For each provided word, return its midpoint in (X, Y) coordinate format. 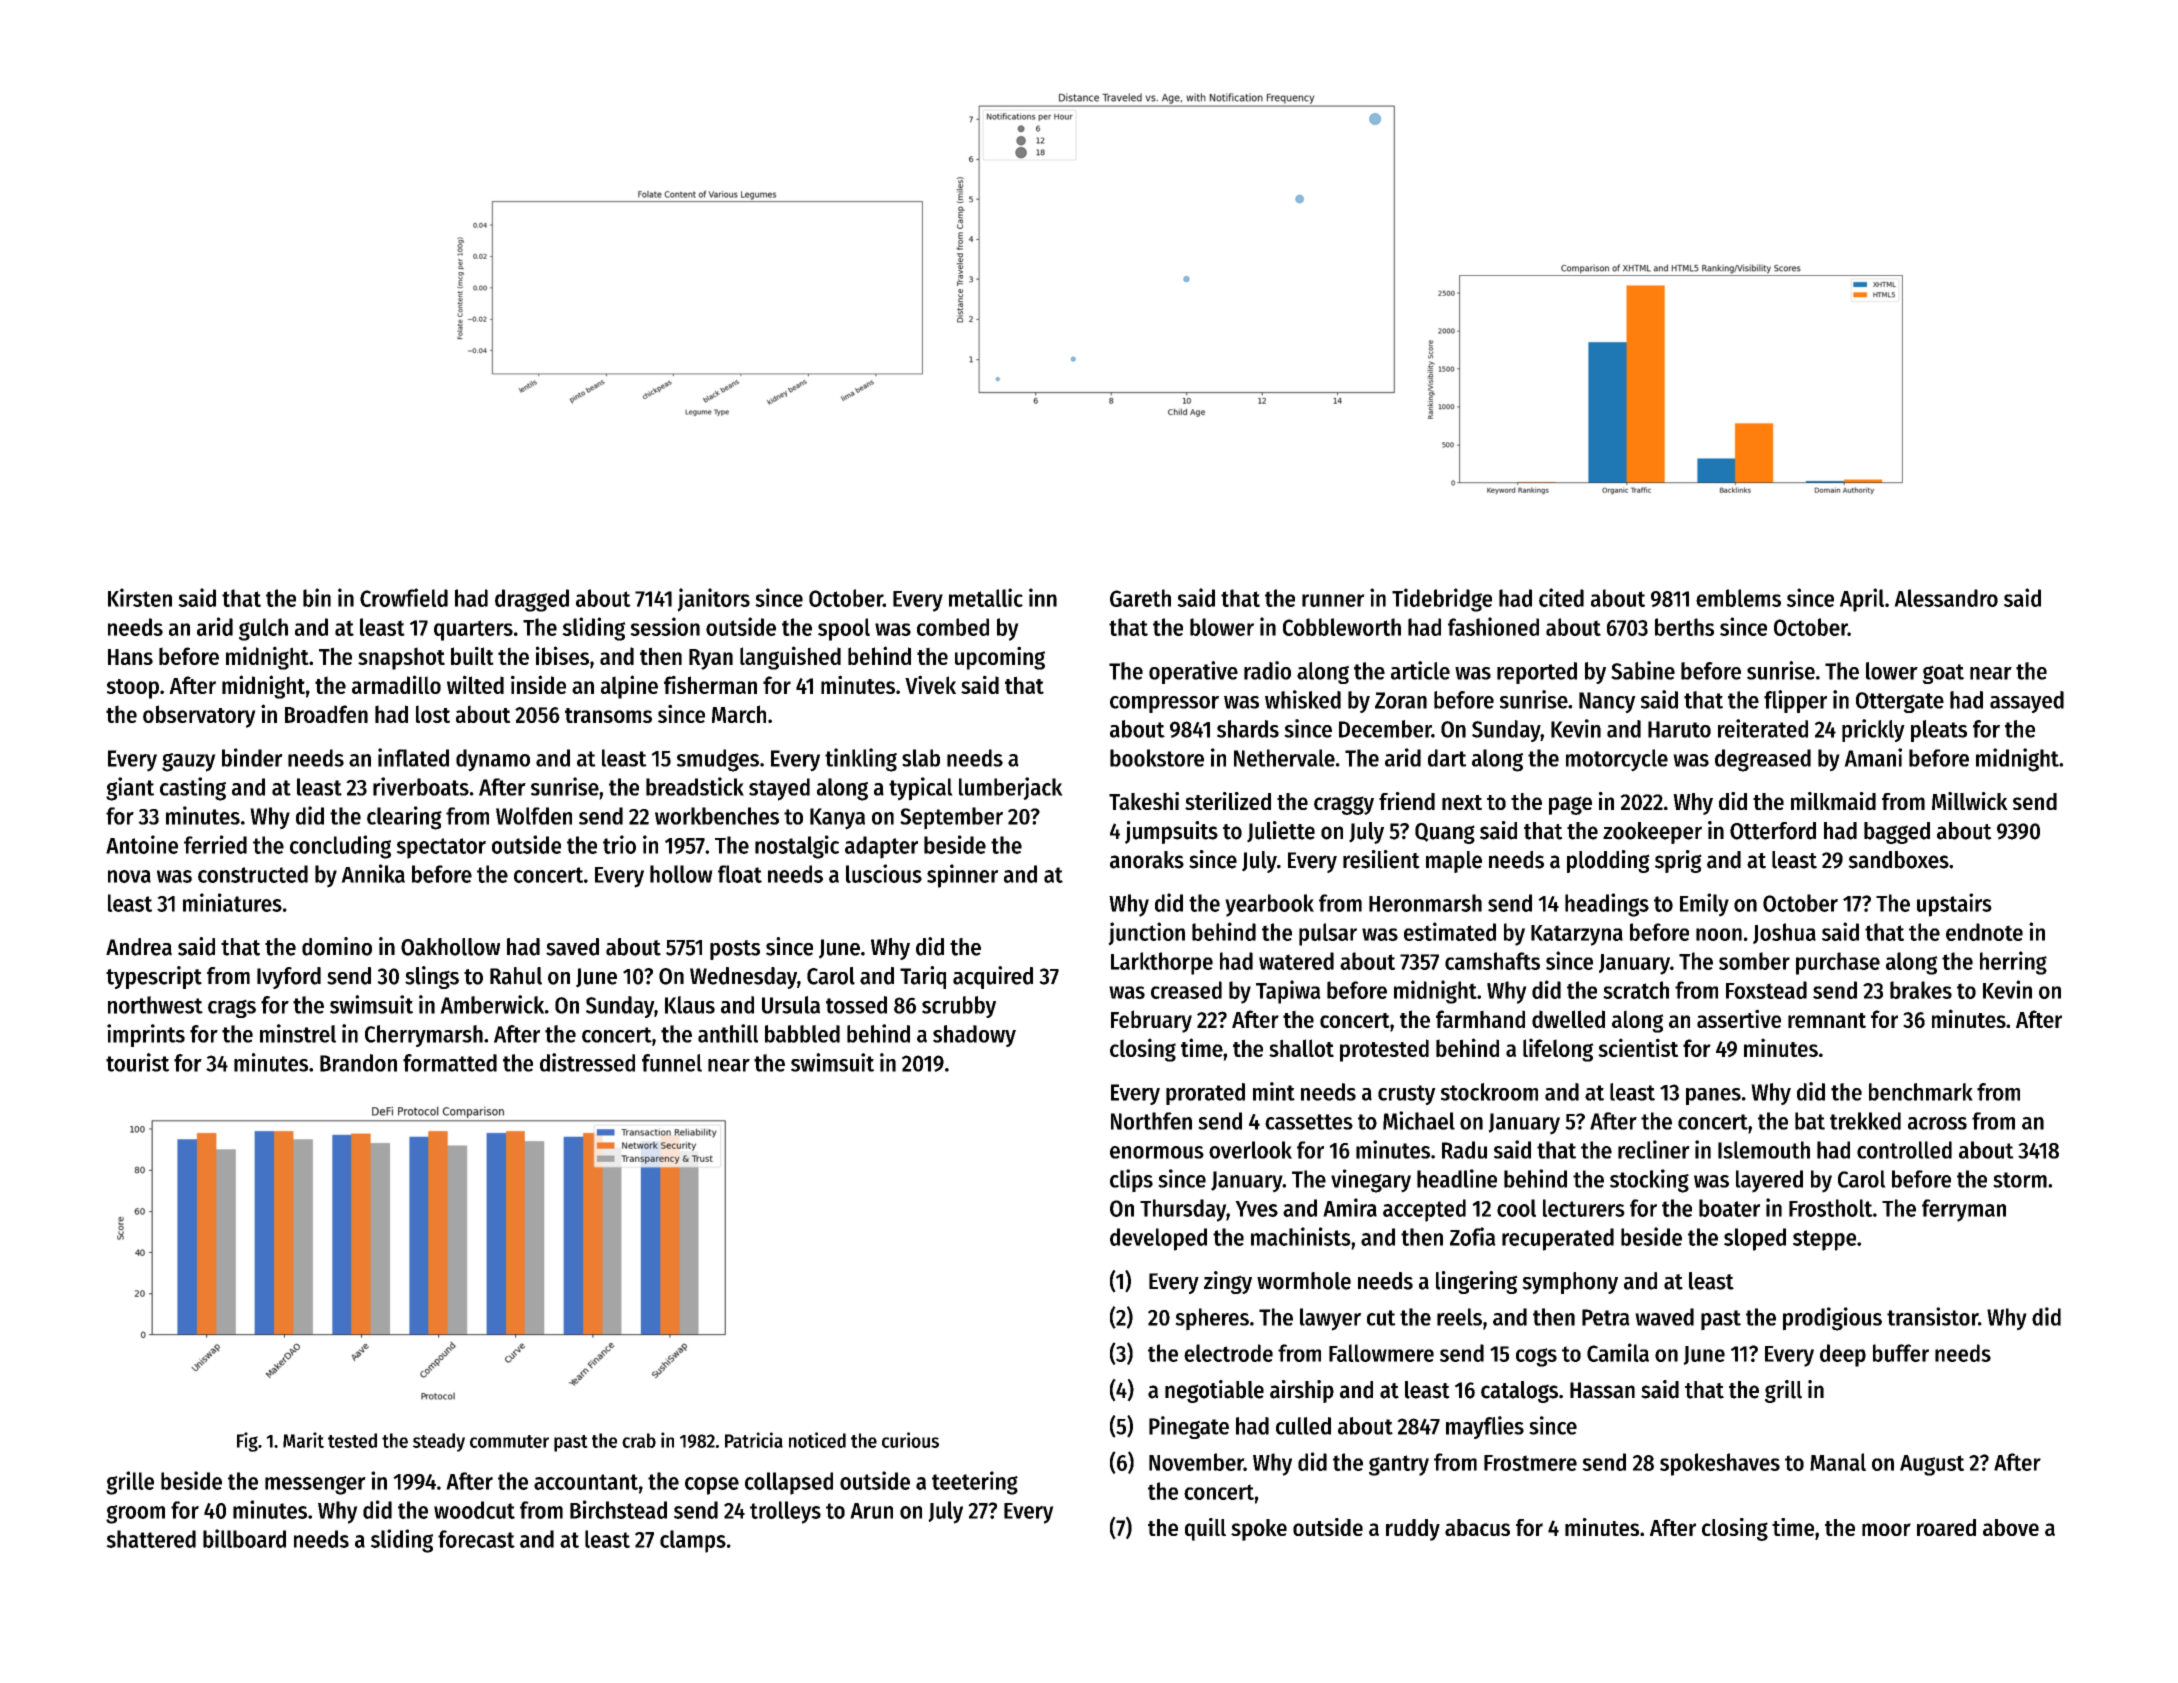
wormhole (1304, 1281)
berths (1684, 627)
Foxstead (1766, 990)
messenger (315, 1485)
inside (538, 684)
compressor (1164, 704)
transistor (1932, 1316)
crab (639, 1440)
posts (735, 950)
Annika (373, 873)
